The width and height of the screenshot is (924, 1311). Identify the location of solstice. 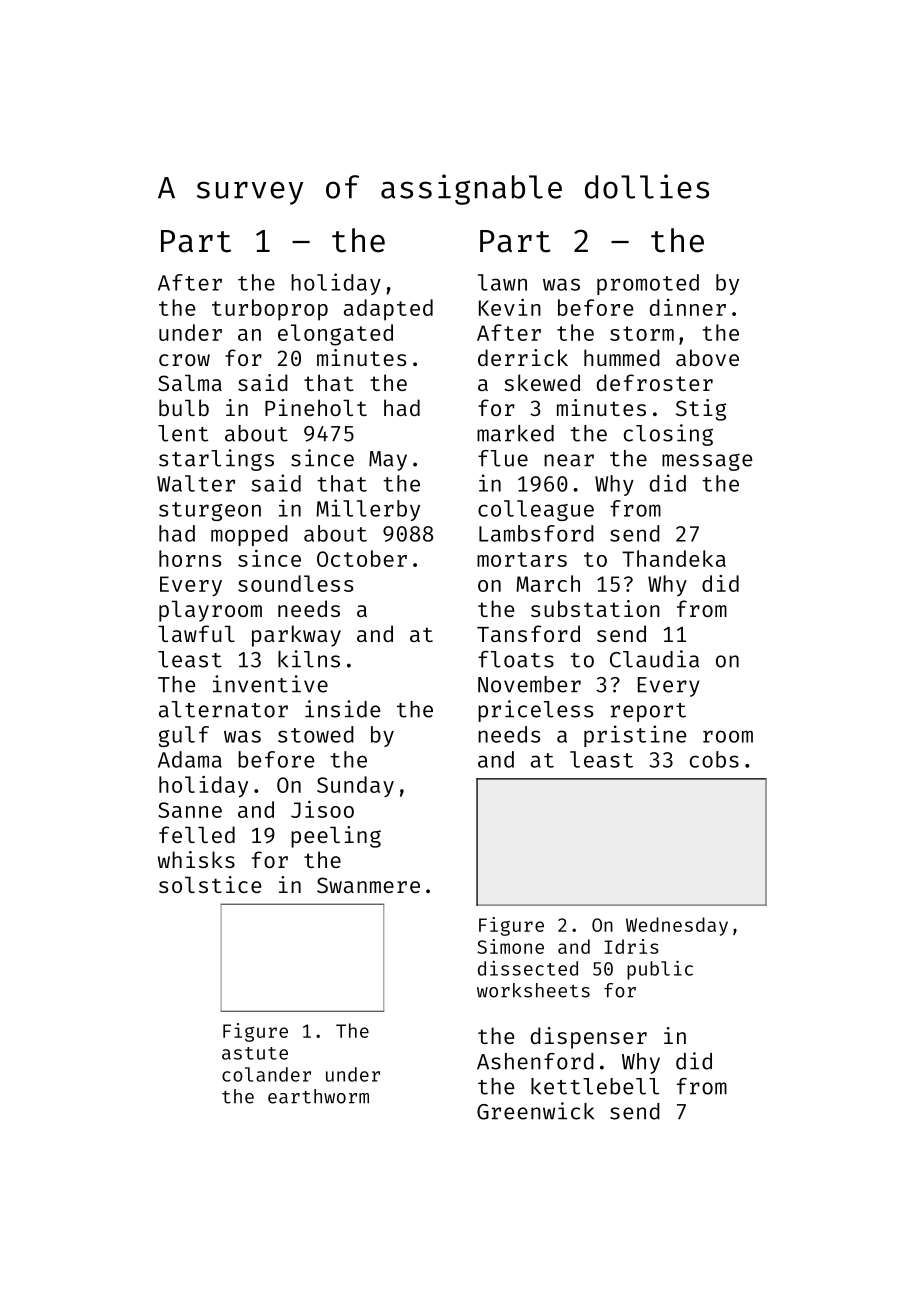
(210, 884).
